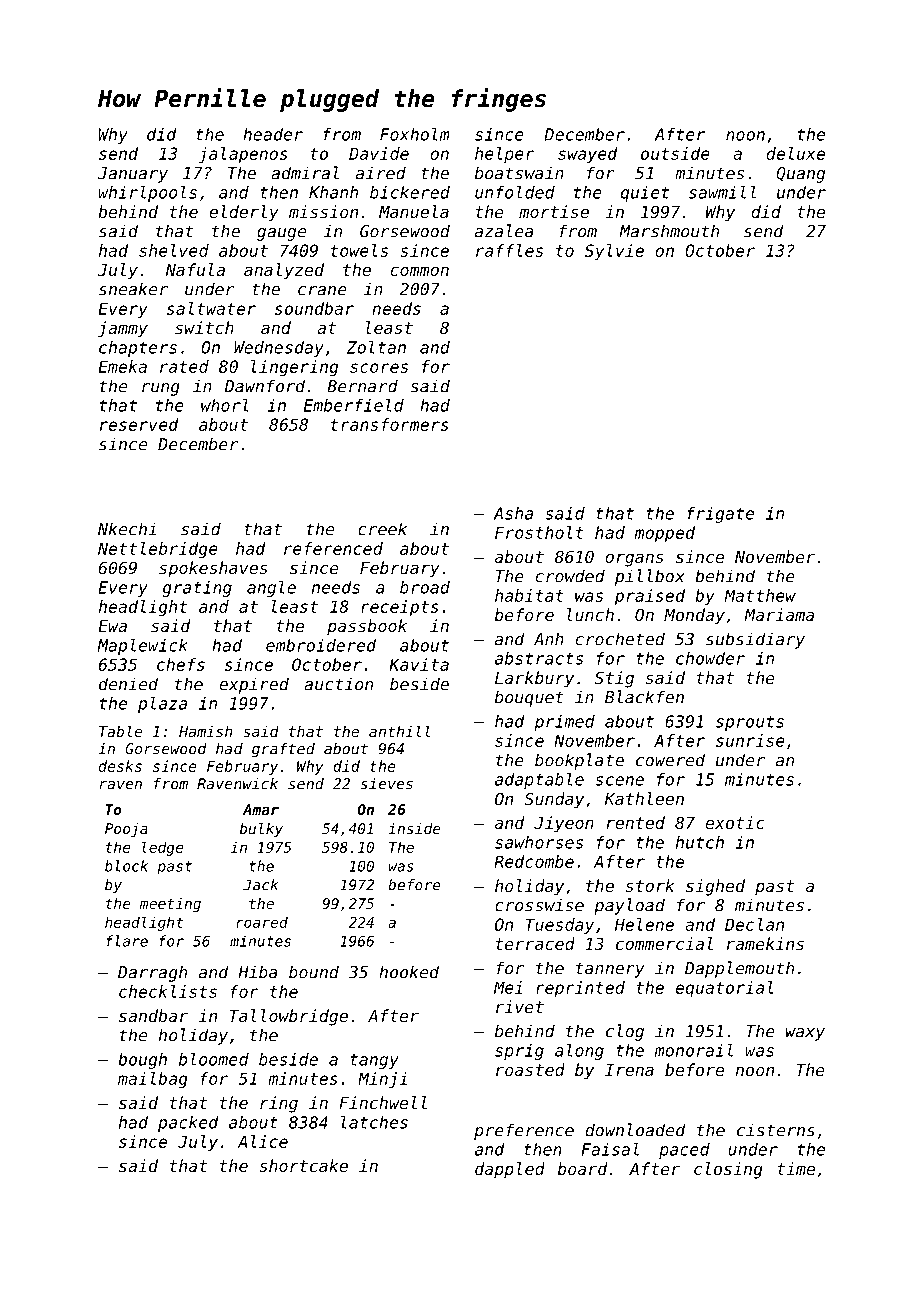  Describe the element at coordinates (754, 924) in the screenshot. I see `Declan` at that location.
